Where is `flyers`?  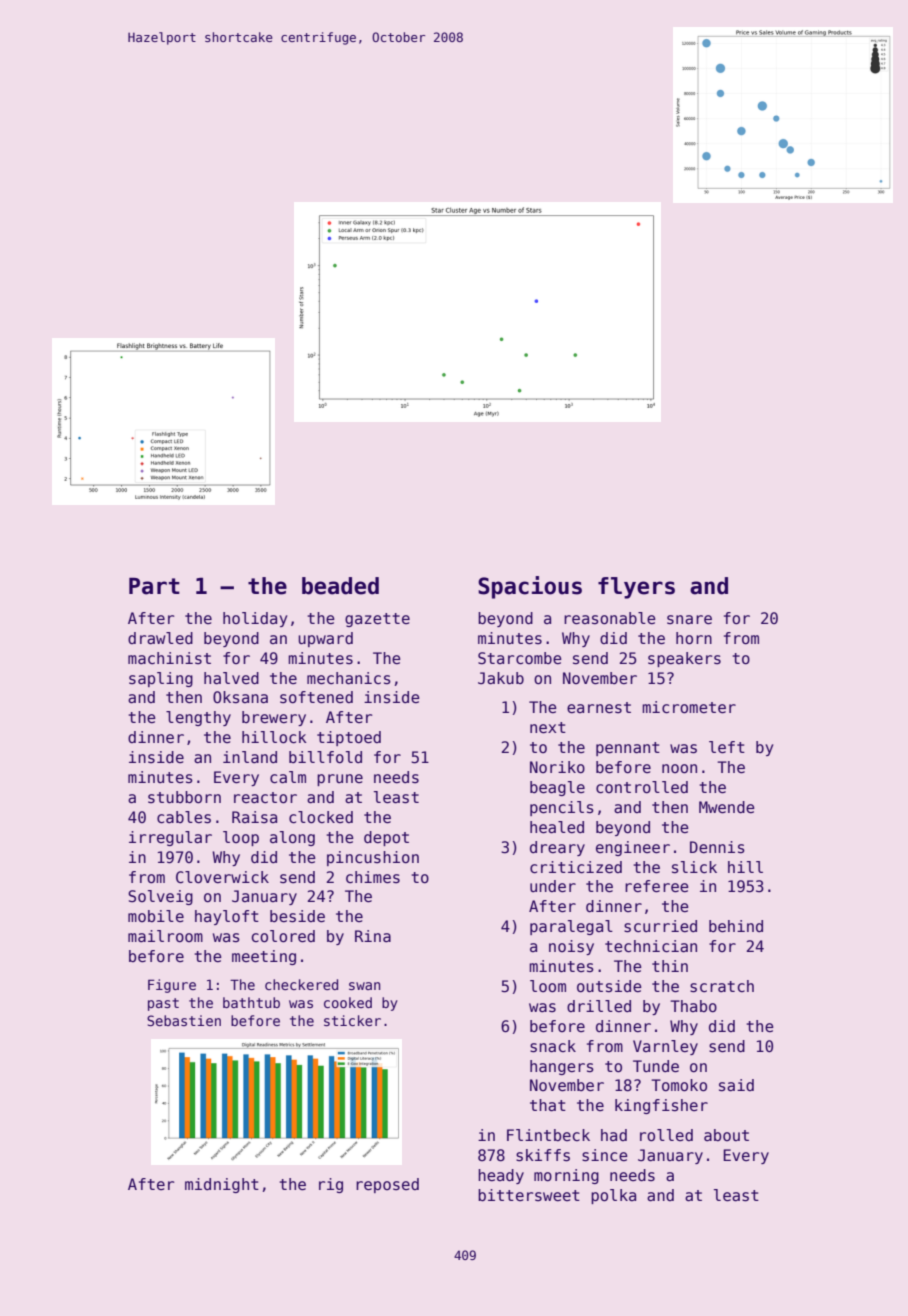
flyers is located at coordinates (636, 588).
